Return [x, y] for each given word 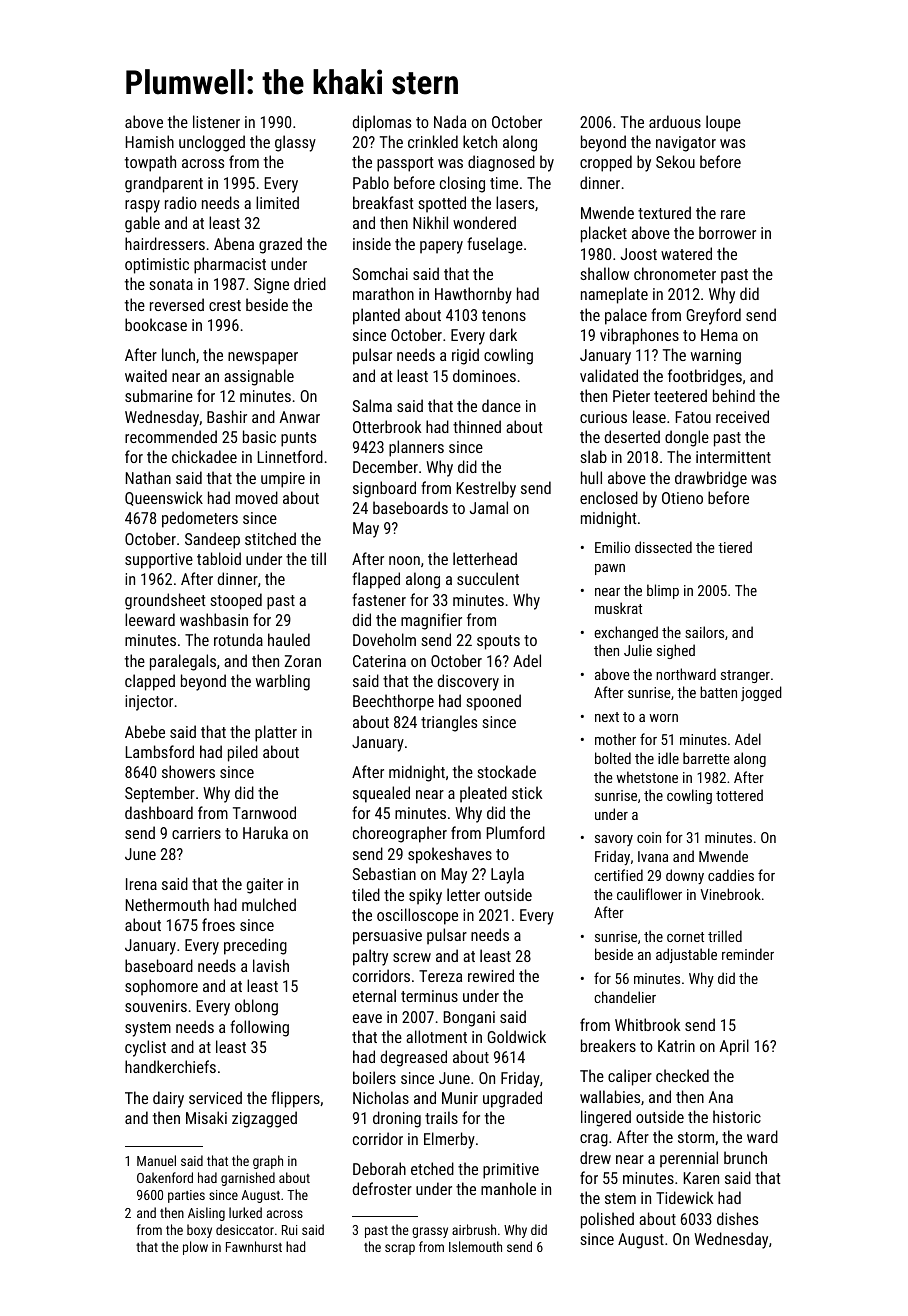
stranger [745, 676]
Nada [450, 121]
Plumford [516, 832]
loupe [723, 123]
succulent [488, 578]
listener [216, 121]
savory [614, 840]
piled [243, 753]
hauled [289, 639]
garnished [248, 1179]
